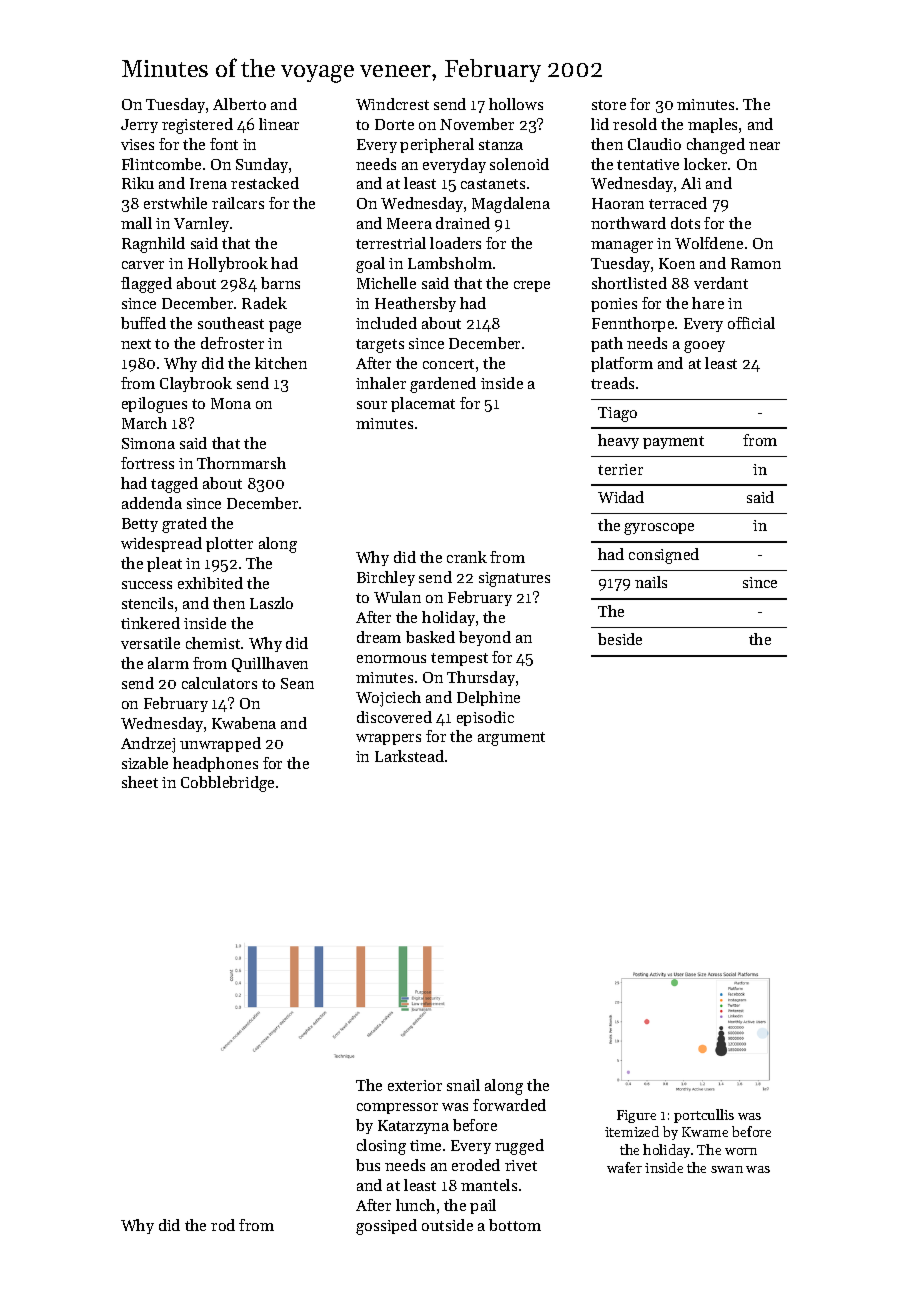 The width and height of the document is (908, 1316). Describe the element at coordinates (386, 1227) in the document. I see `gossiped` at that location.
